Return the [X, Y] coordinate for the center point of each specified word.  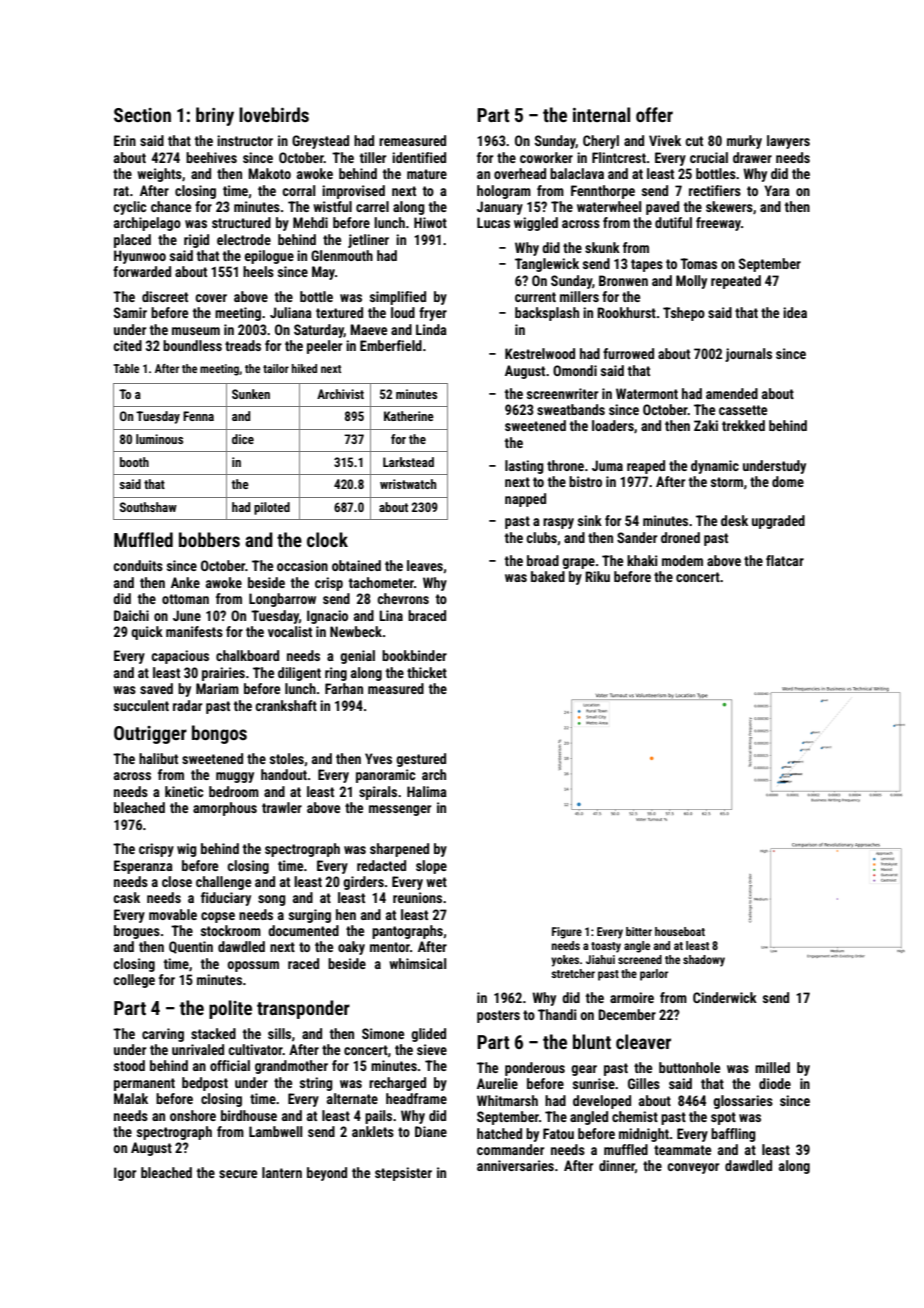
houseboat [680, 931]
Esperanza [143, 867]
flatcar [785, 560]
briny [215, 116]
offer [654, 114]
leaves [425, 565]
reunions [417, 897]
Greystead [320, 142]
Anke [185, 582]
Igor [125, 1174]
